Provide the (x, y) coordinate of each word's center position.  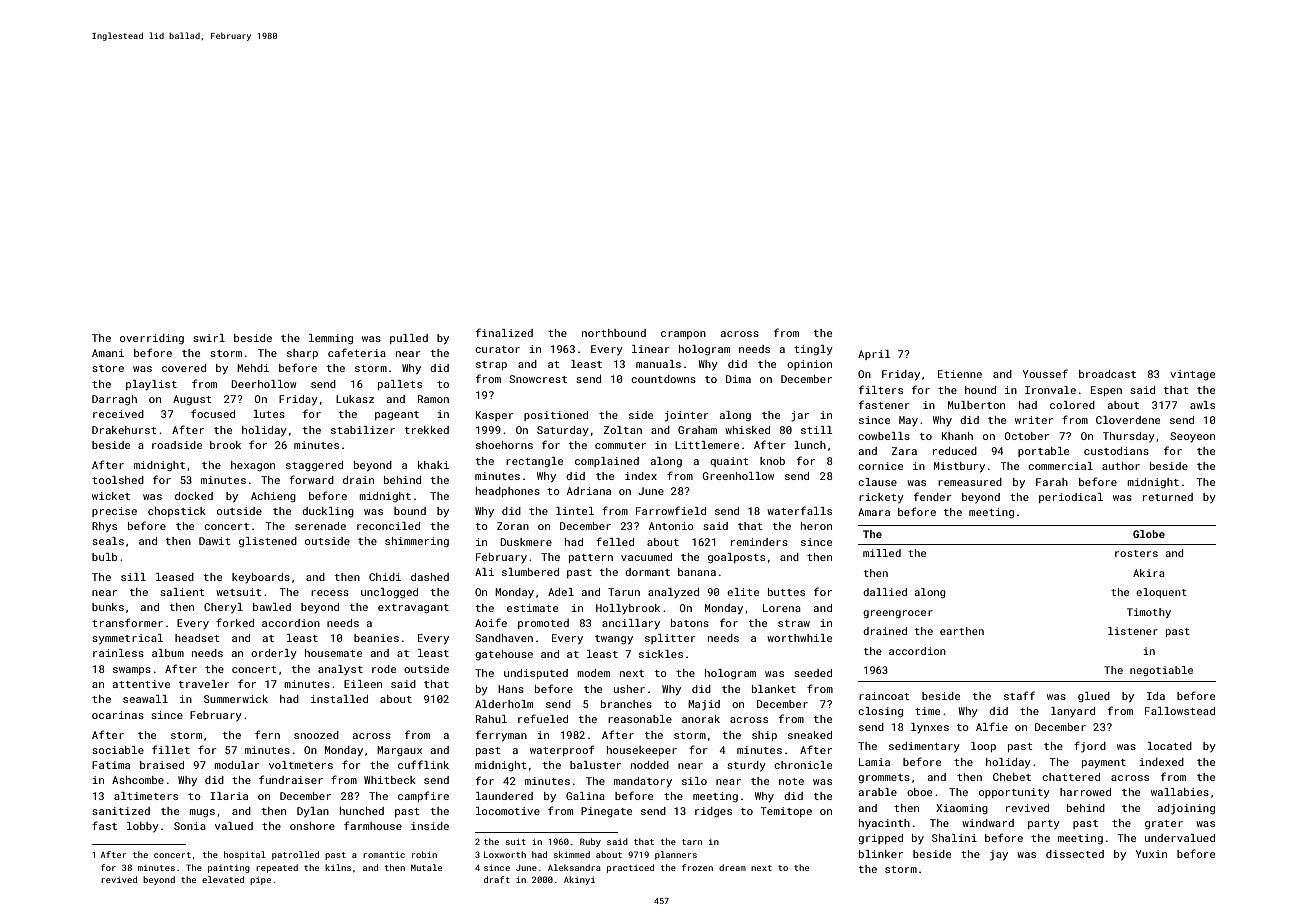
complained (607, 462)
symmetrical (127, 639)
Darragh (114, 400)
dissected (1075, 854)
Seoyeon (1192, 437)
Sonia (190, 826)
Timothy (1149, 613)
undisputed (536, 674)
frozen (697, 867)
